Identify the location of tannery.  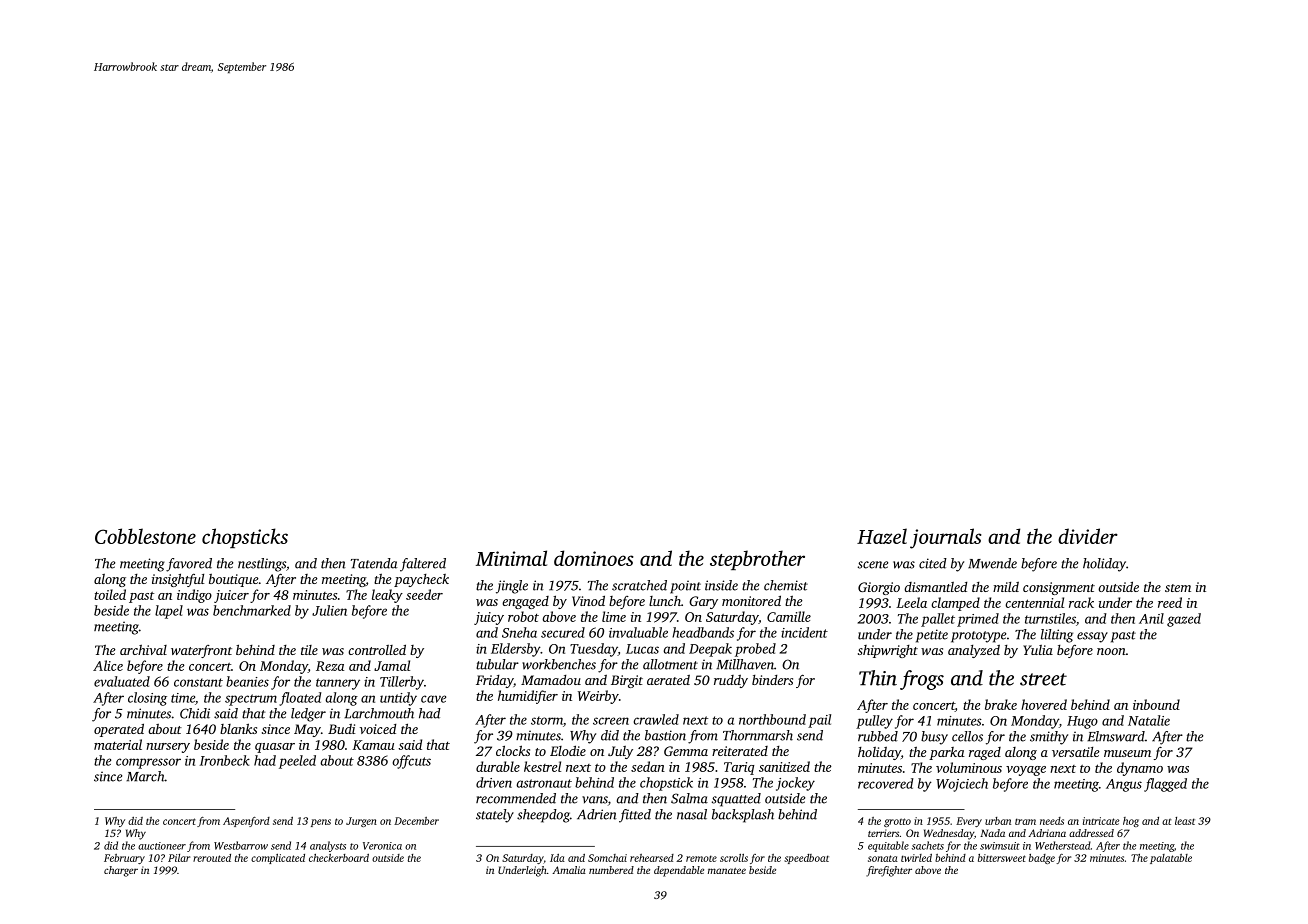
(338, 684).
